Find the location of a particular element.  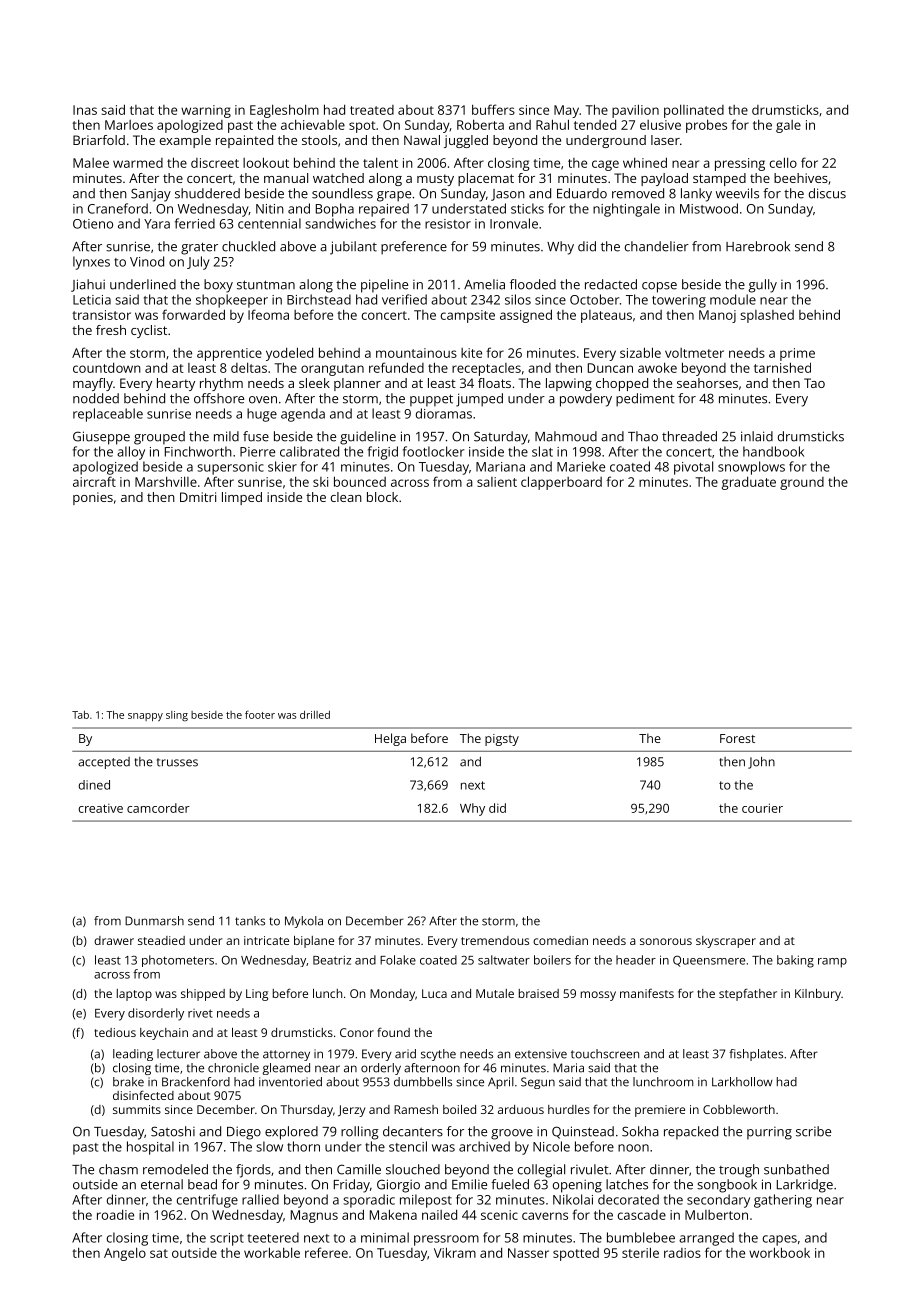

buffers is located at coordinates (493, 109).
